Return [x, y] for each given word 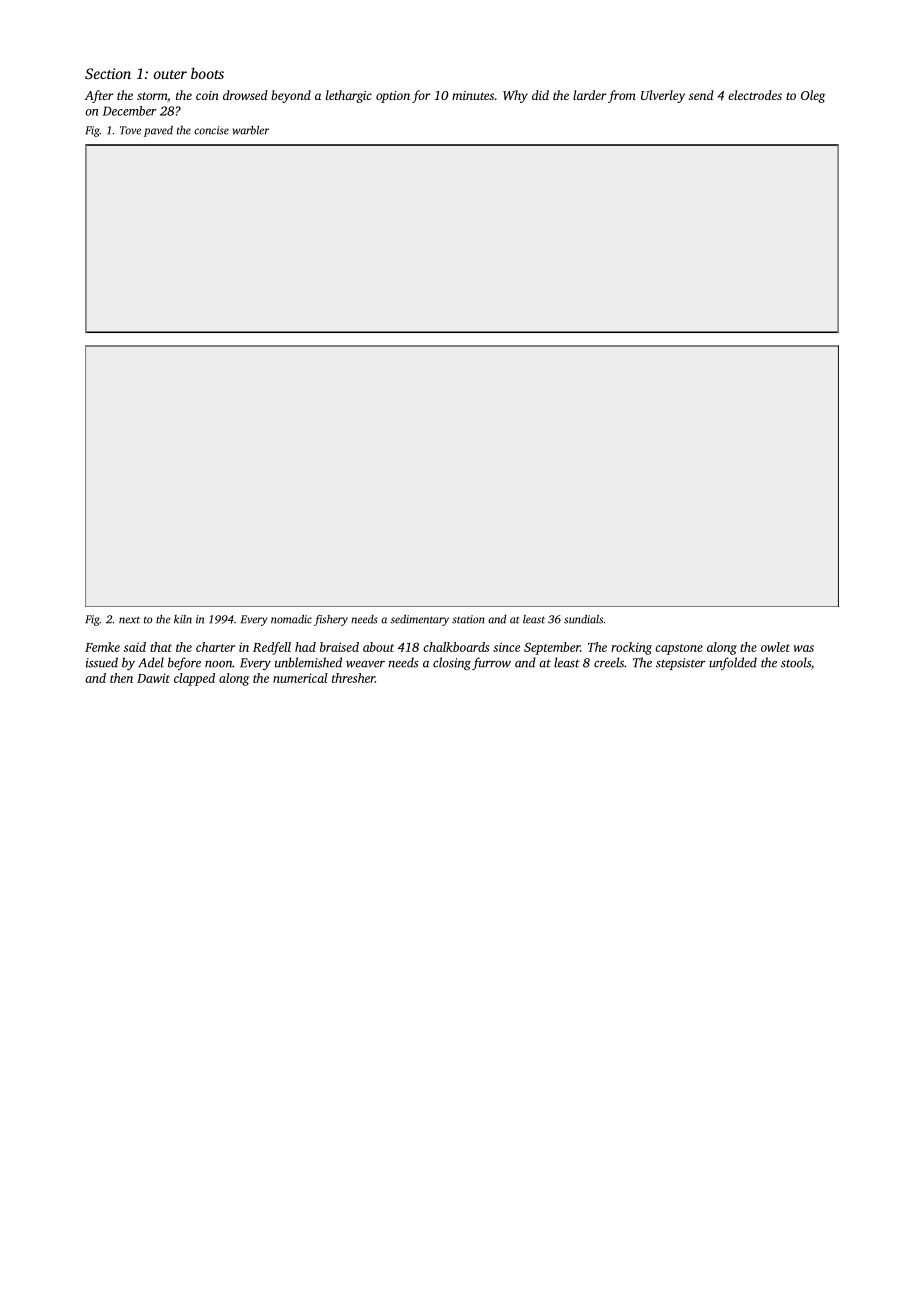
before [184, 663]
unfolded [733, 663]
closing [452, 664]
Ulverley [663, 96]
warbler [251, 130]
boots [207, 73]
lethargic [349, 96]
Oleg [813, 96]
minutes [473, 95]
